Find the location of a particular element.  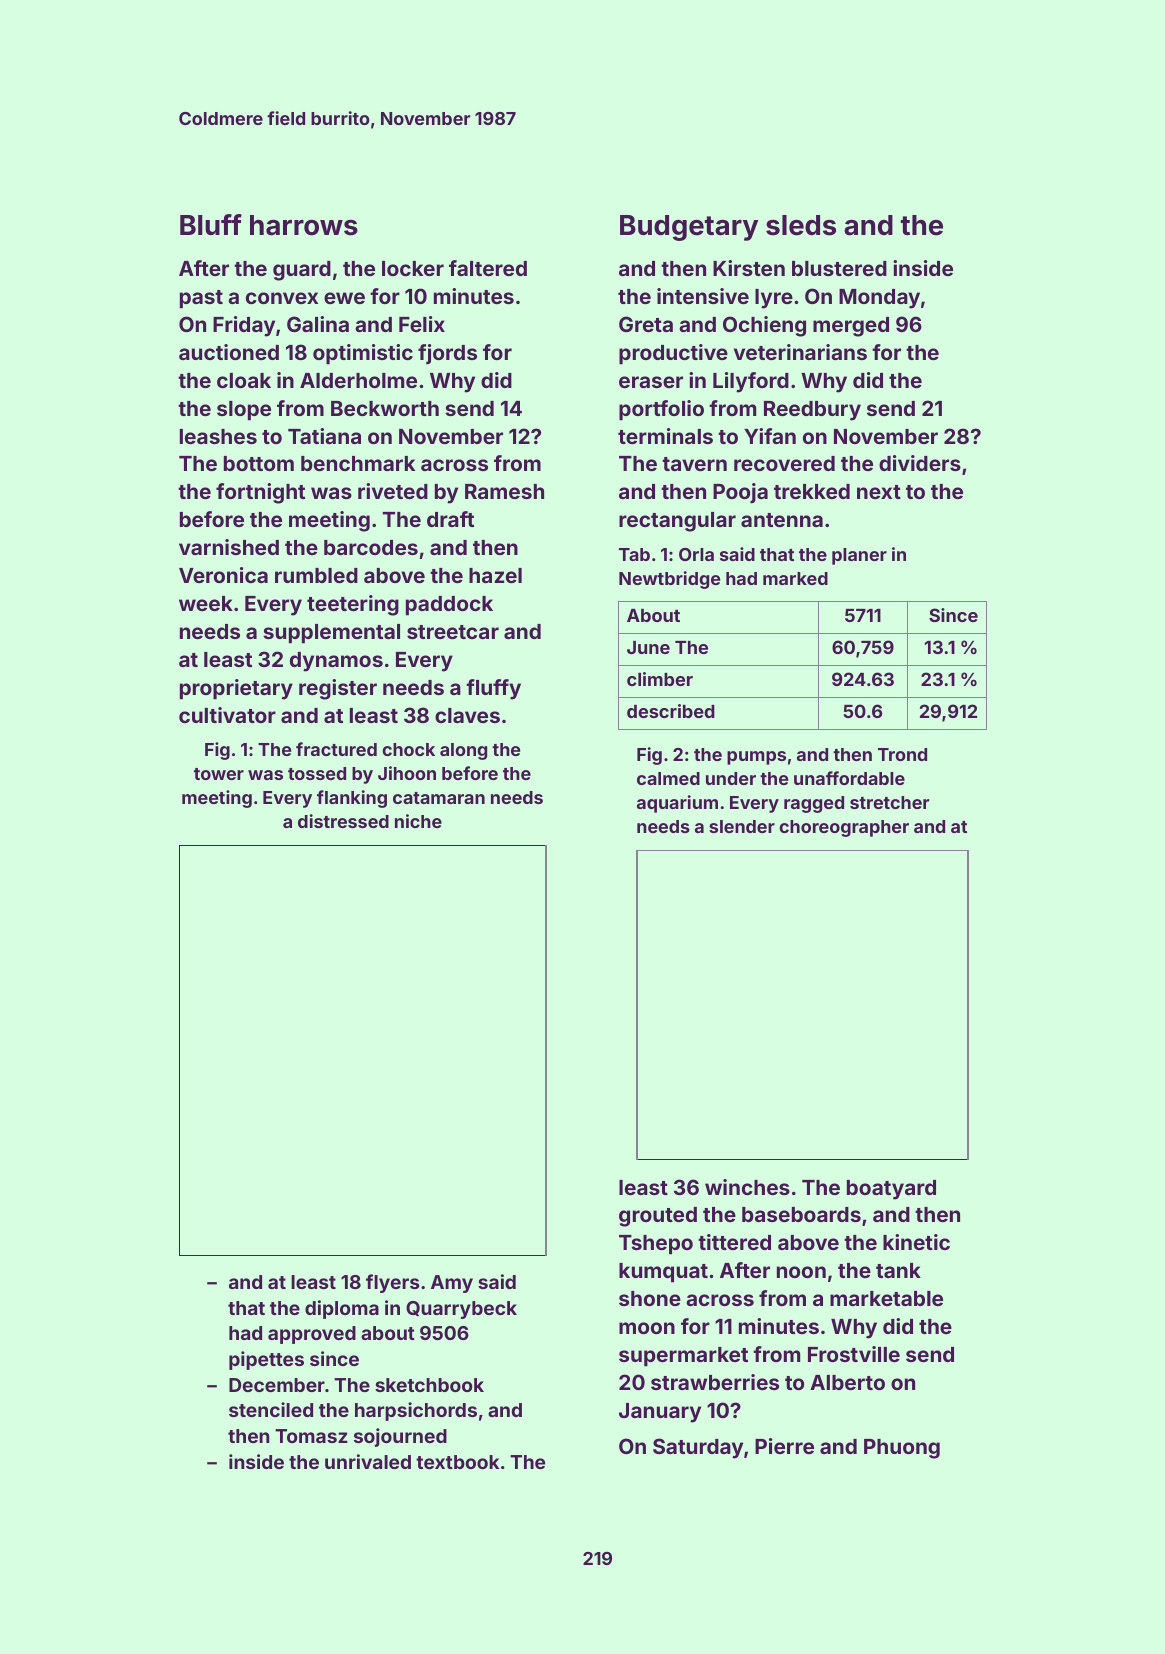

Alderholme is located at coordinates (358, 380).
